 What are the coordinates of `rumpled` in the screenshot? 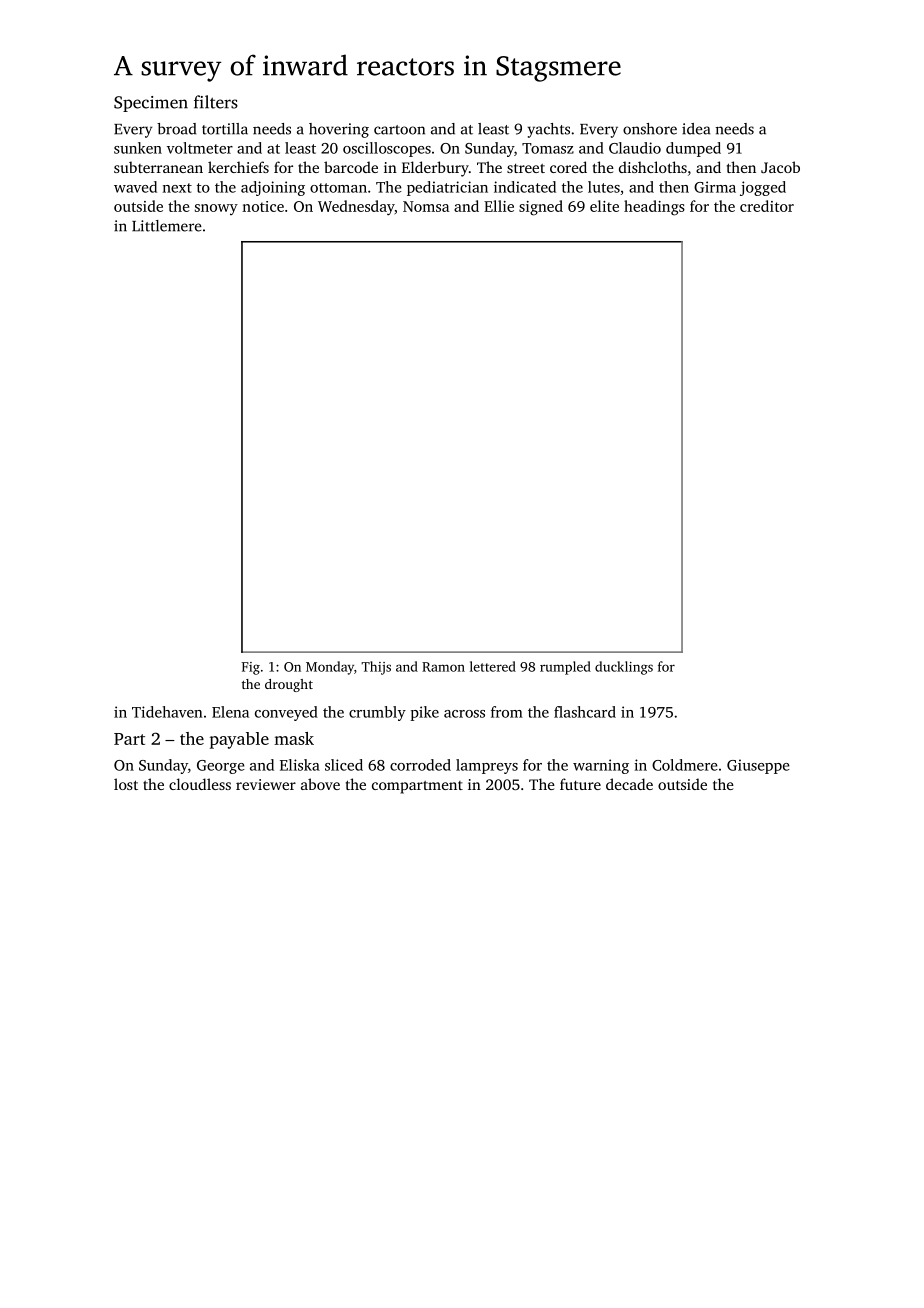 It's located at (565, 668).
